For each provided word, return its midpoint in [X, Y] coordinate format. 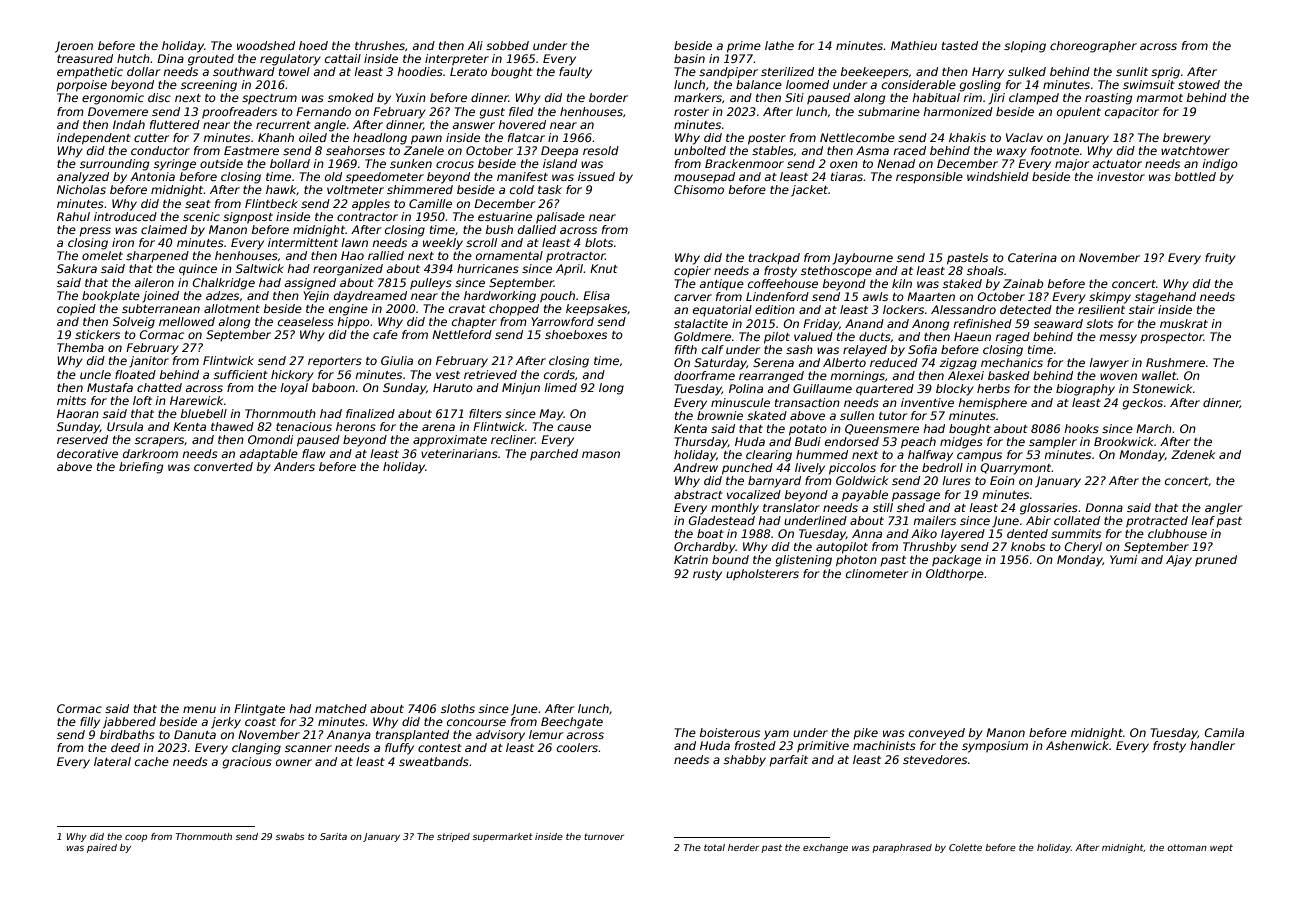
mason [601, 454]
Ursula [125, 426]
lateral [112, 761]
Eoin [1002, 480]
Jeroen [74, 47]
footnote [1055, 150]
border [608, 97]
